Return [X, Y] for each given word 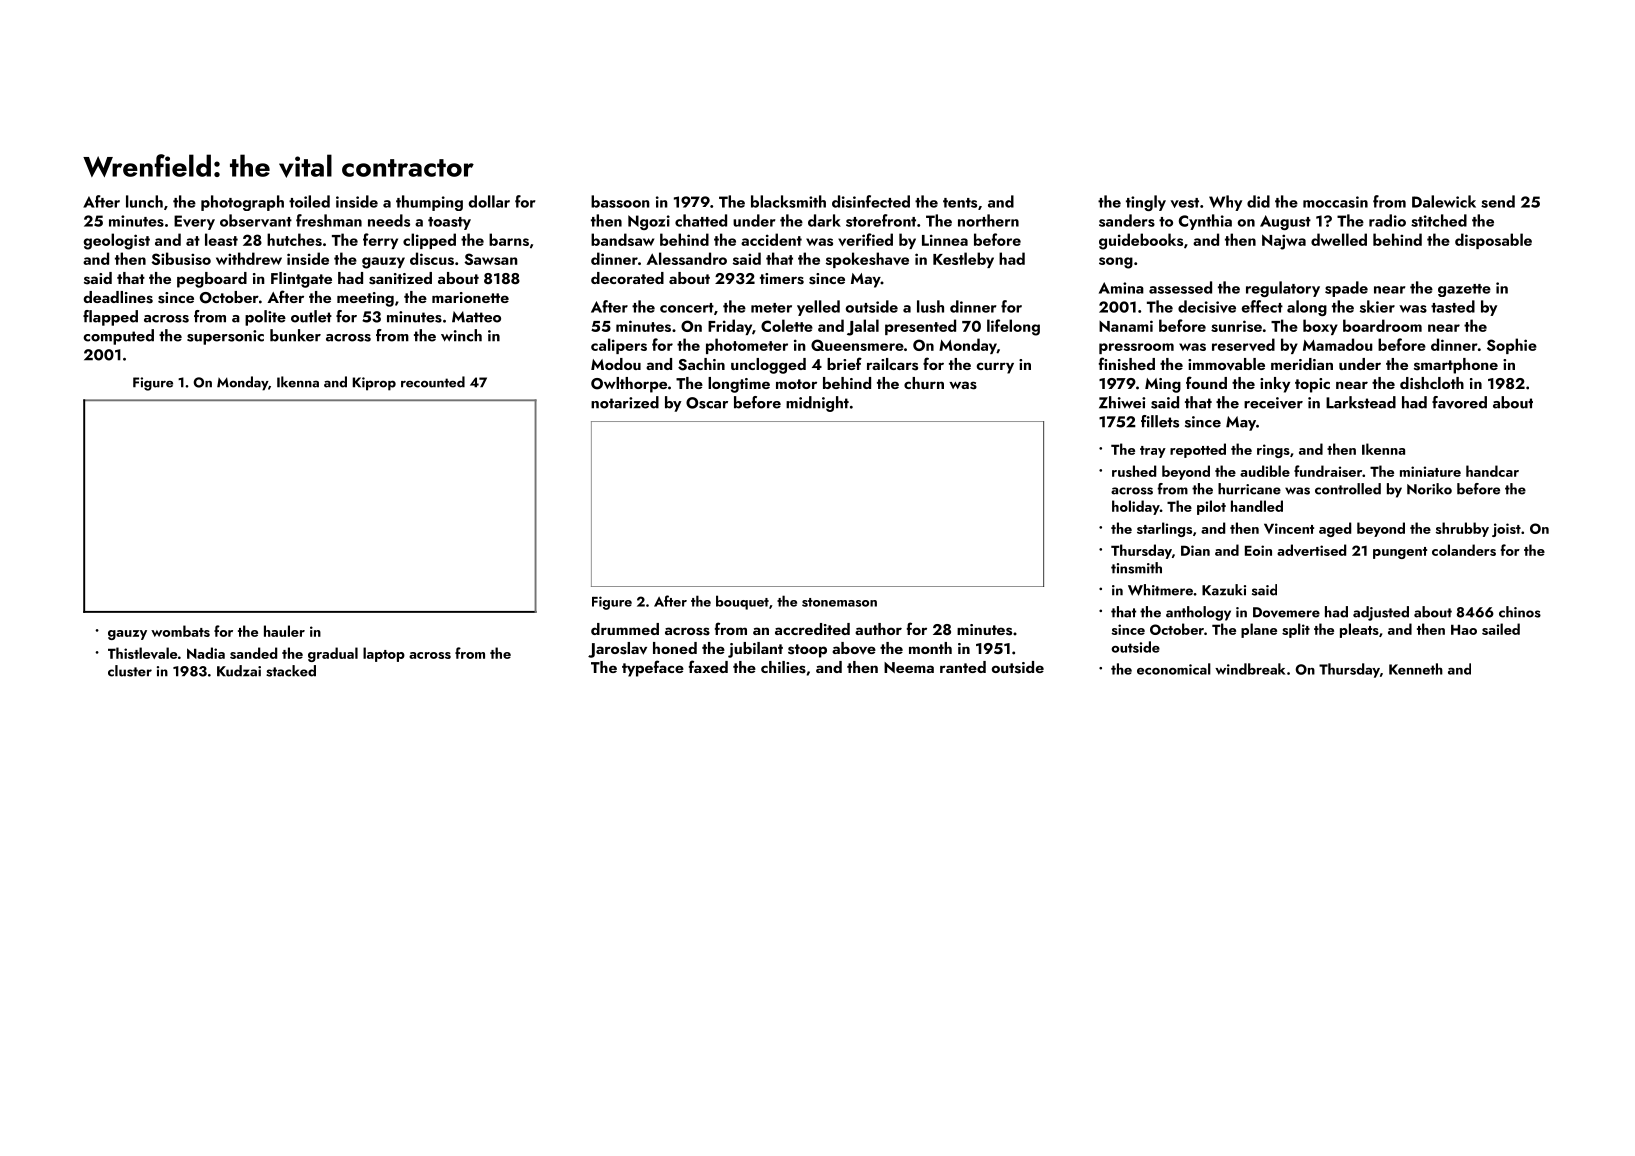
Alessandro [687, 258]
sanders [1127, 220]
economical [1174, 669]
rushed [1134, 471]
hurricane [1249, 489]
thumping [429, 203]
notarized [625, 402]
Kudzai [239, 671]
